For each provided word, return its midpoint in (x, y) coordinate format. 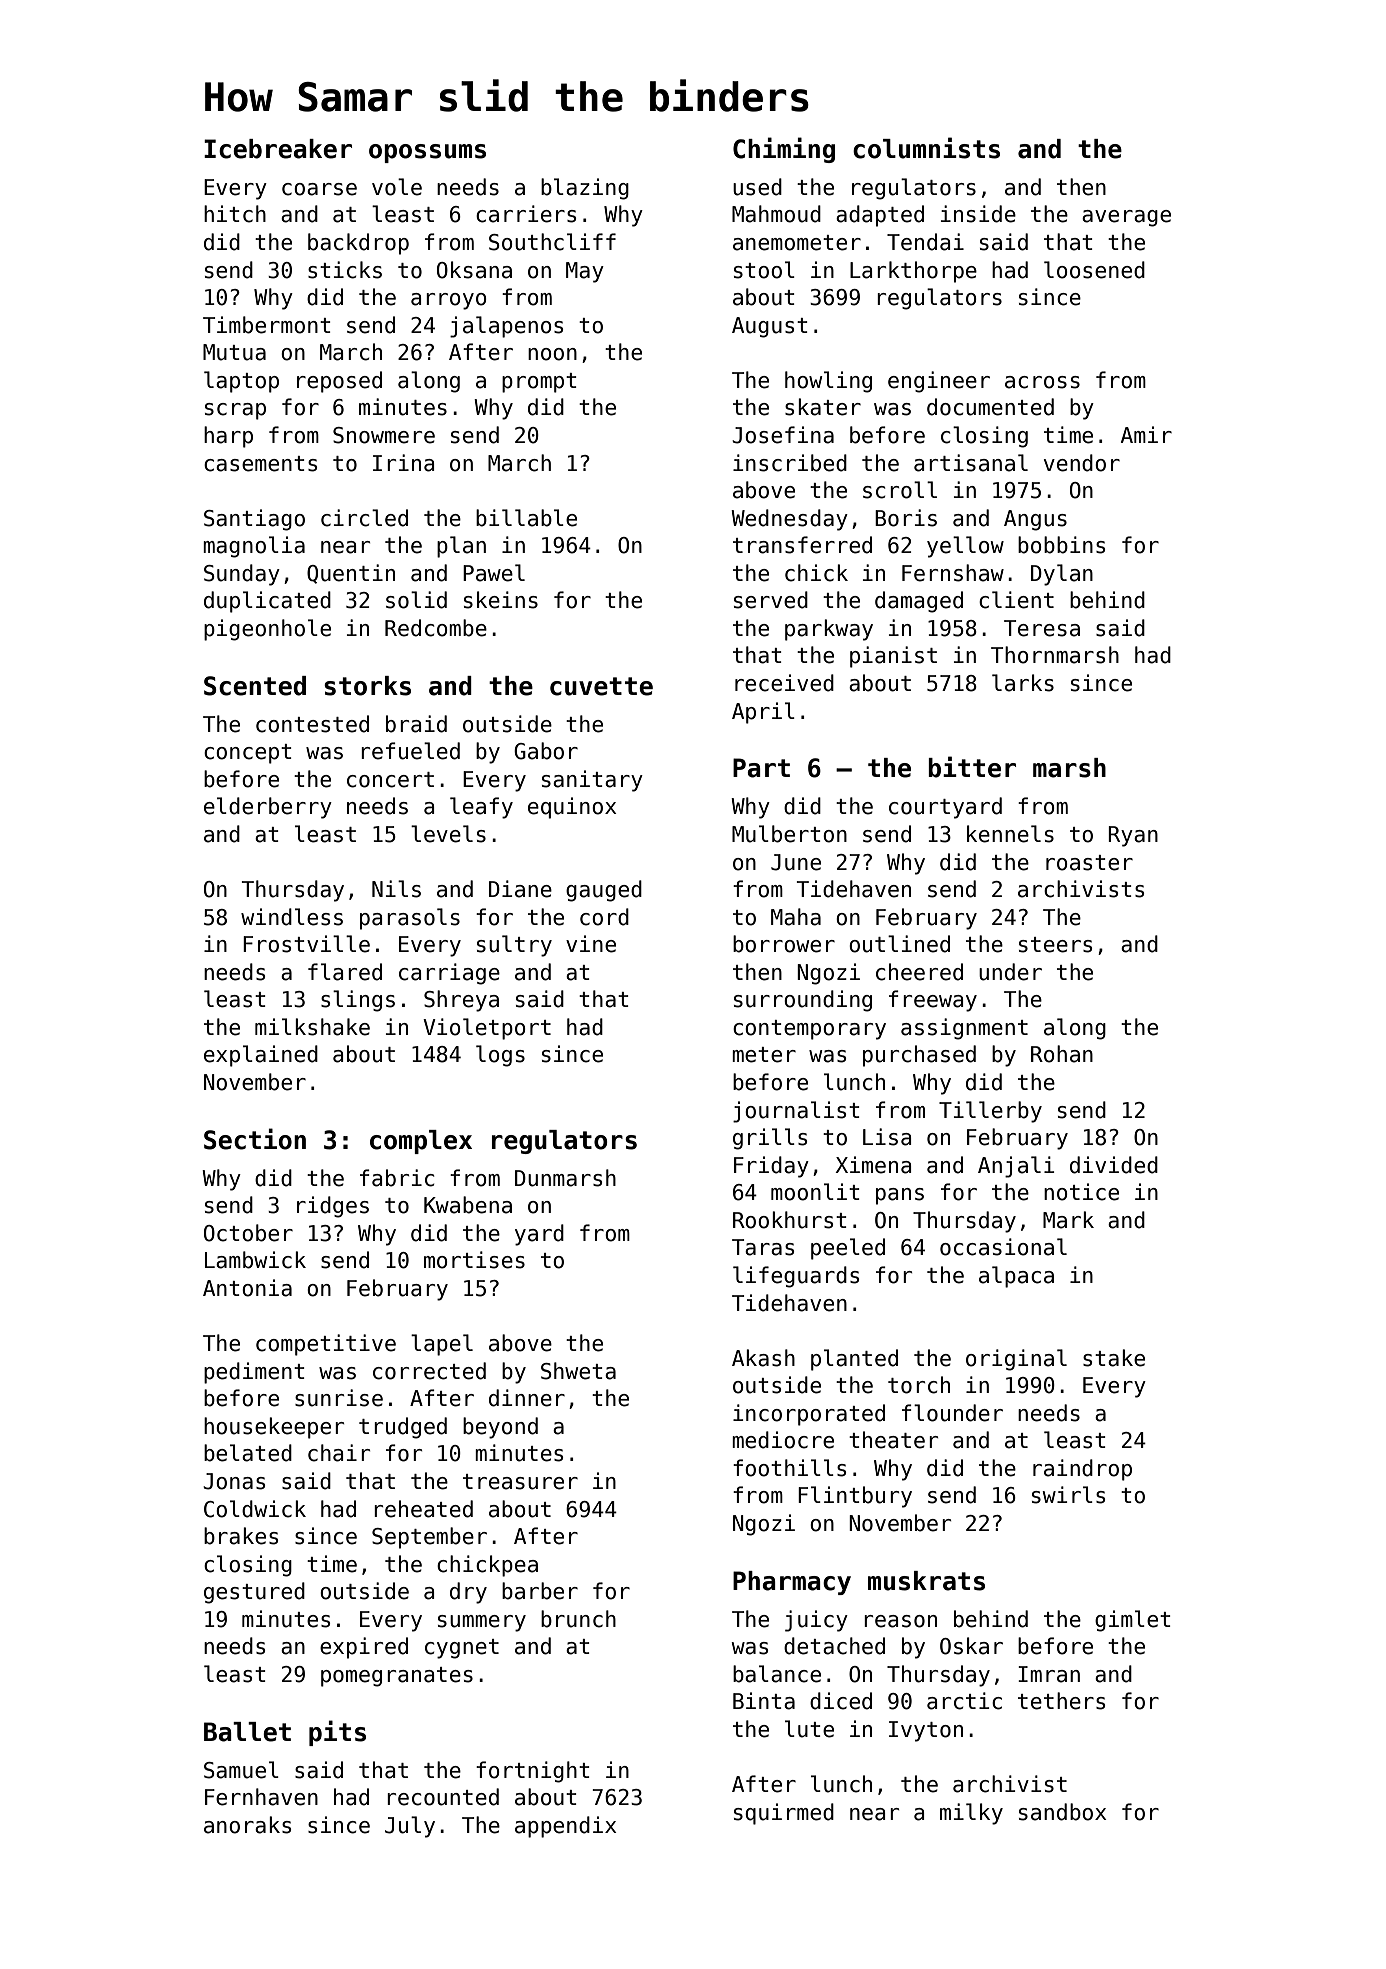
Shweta (578, 1371)
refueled (410, 751)
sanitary (592, 781)
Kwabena (468, 1205)
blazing (585, 189)
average (1126, 218)
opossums (427, 153)
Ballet (247, 1732)
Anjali (1016, 1167)
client (1016, 600)
